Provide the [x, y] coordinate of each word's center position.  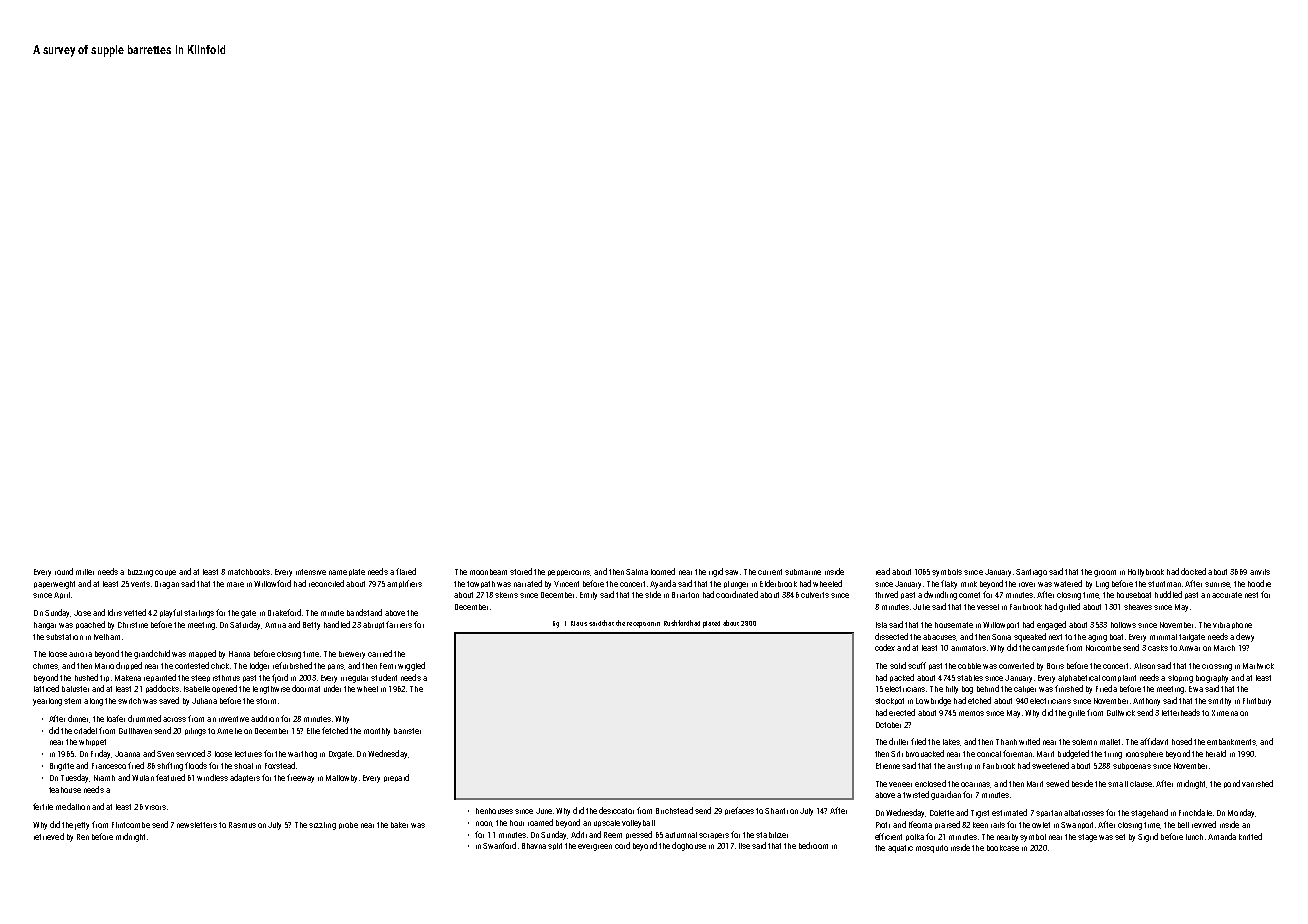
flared [406, 571]
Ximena [1225, 713]
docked [1193, 571]
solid [898, 665]
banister [407, 731]
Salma [637, 572]
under [332, 688]
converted [1016, 665]
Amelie [229, 731]
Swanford [499, 845]
